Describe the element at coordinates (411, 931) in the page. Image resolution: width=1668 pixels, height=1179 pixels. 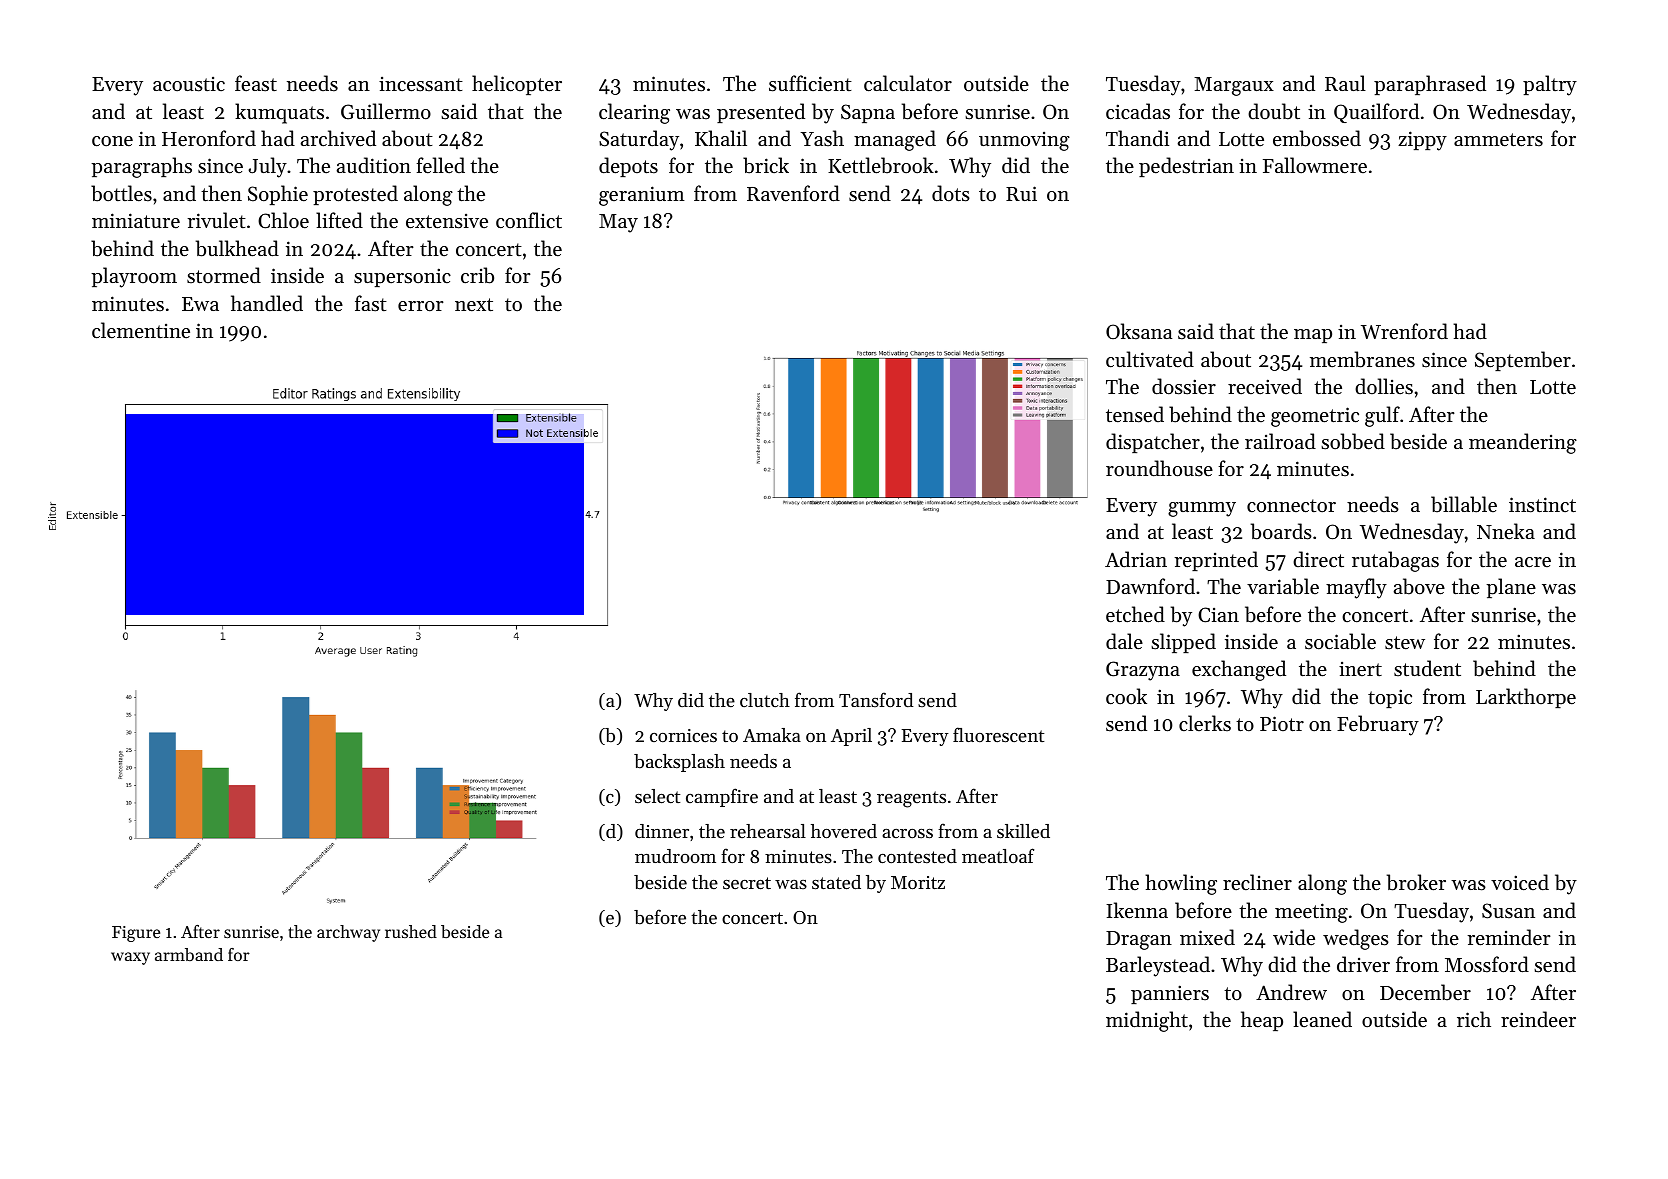
I see `rushed` at that location.
